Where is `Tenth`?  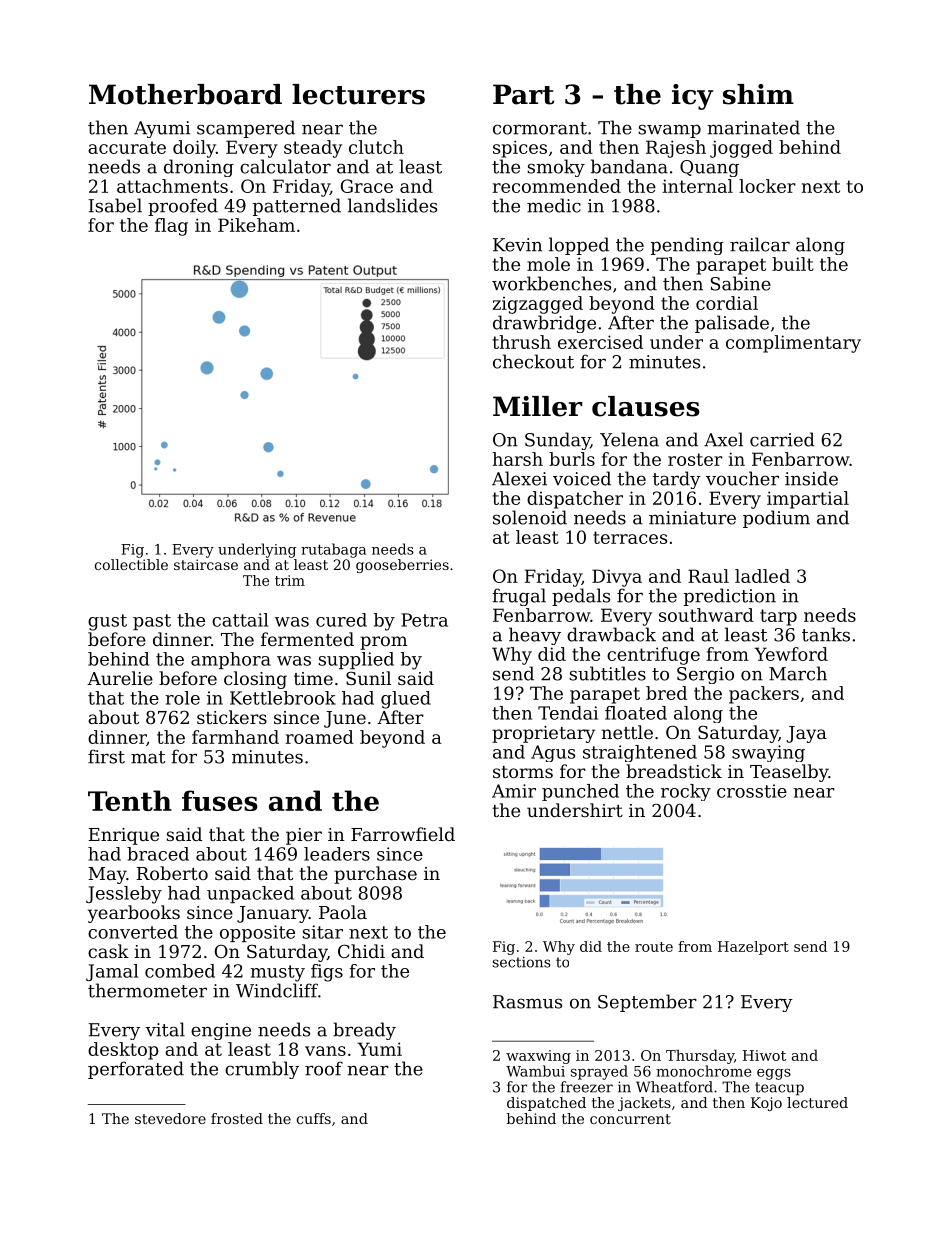
Tenth is located at coordinates (130, 800).
